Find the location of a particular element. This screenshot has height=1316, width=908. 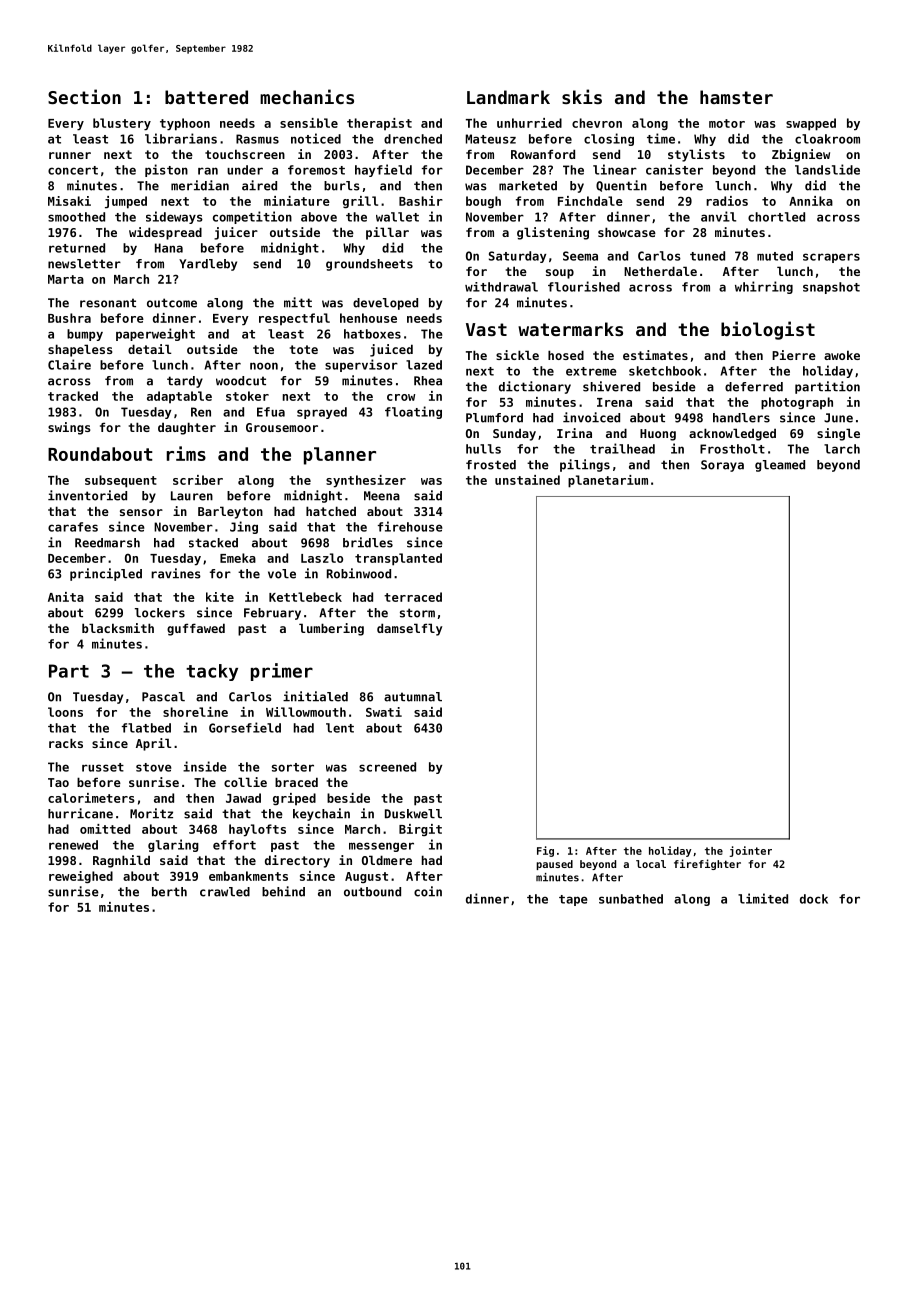

stylists is located at coordinates (696, 155).
